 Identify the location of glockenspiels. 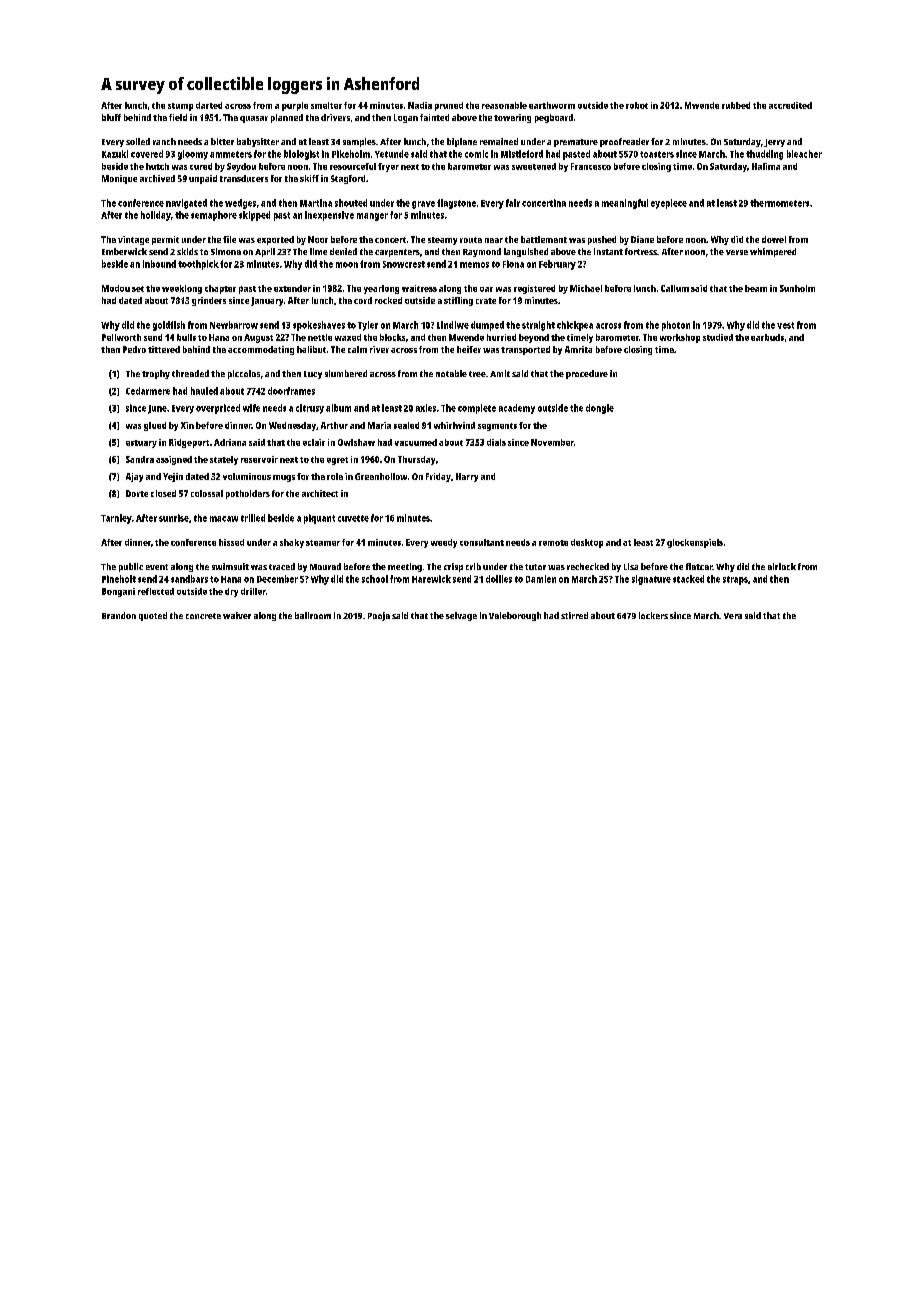
(695, 543).
